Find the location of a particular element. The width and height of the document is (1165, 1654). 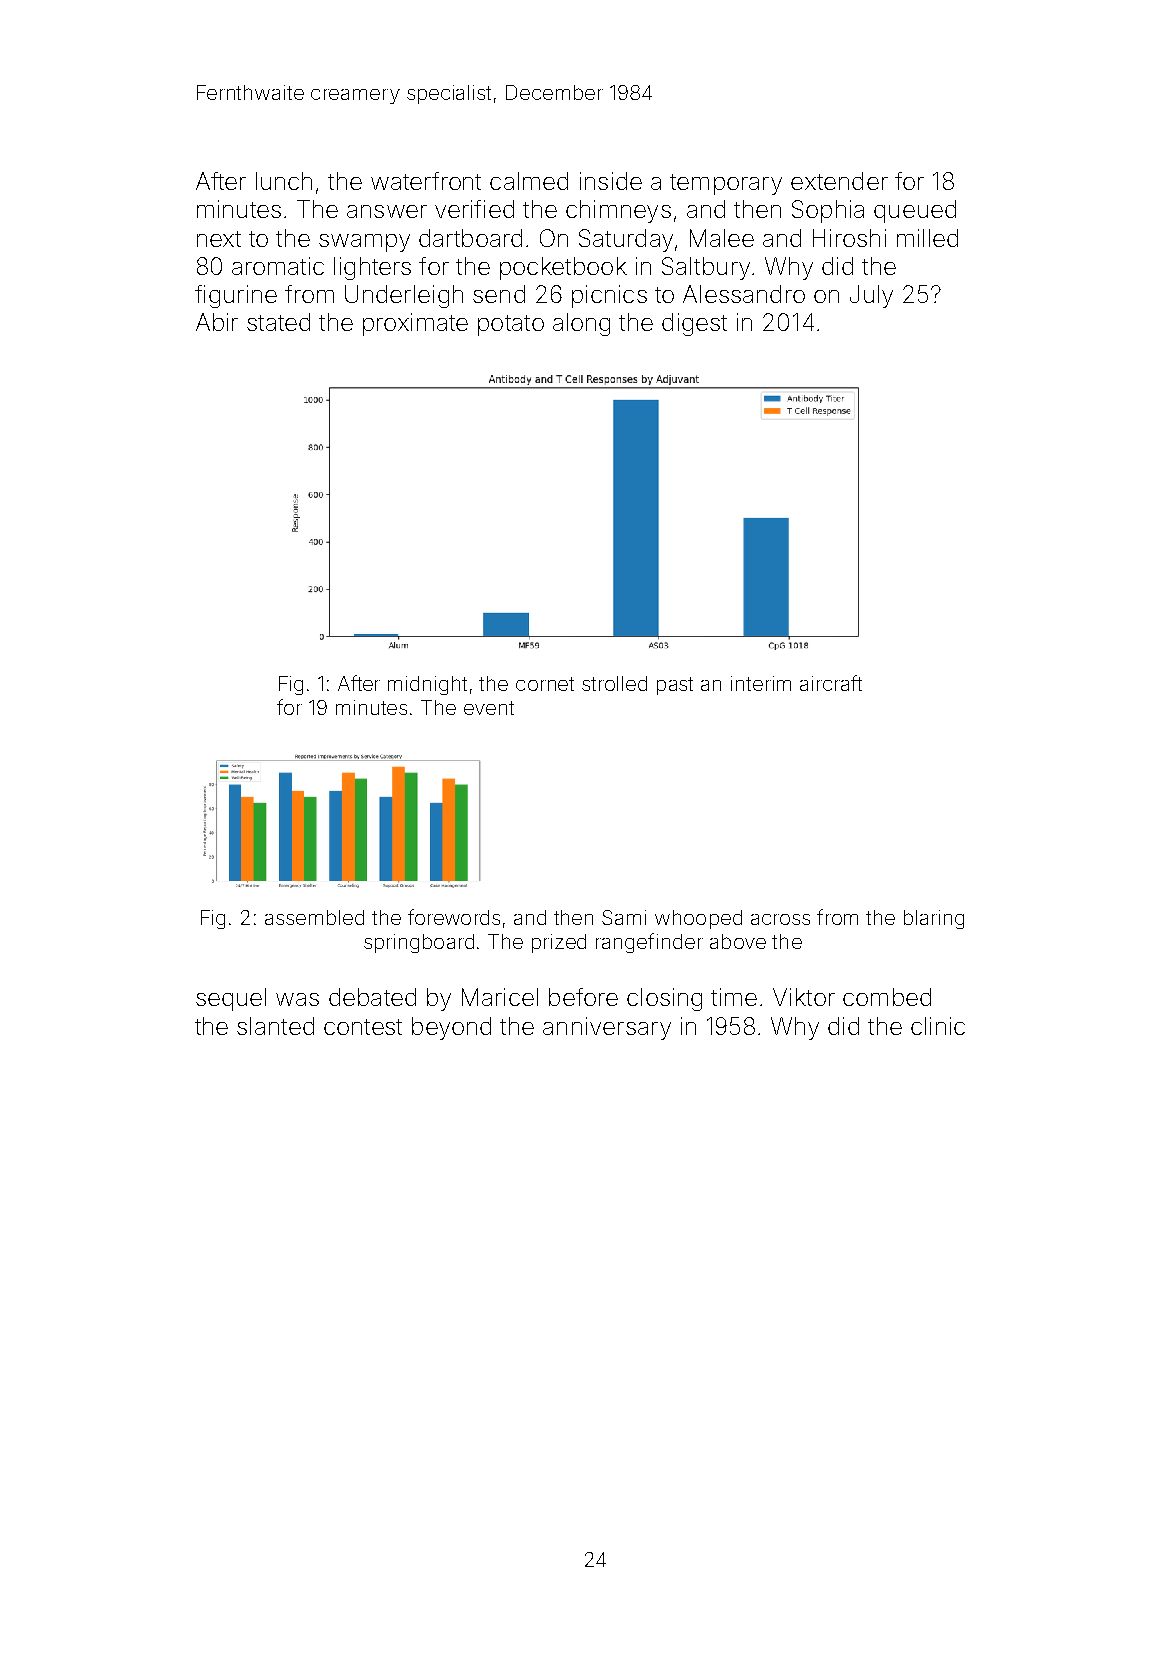

Malee is located at coordinates (722, 238).
